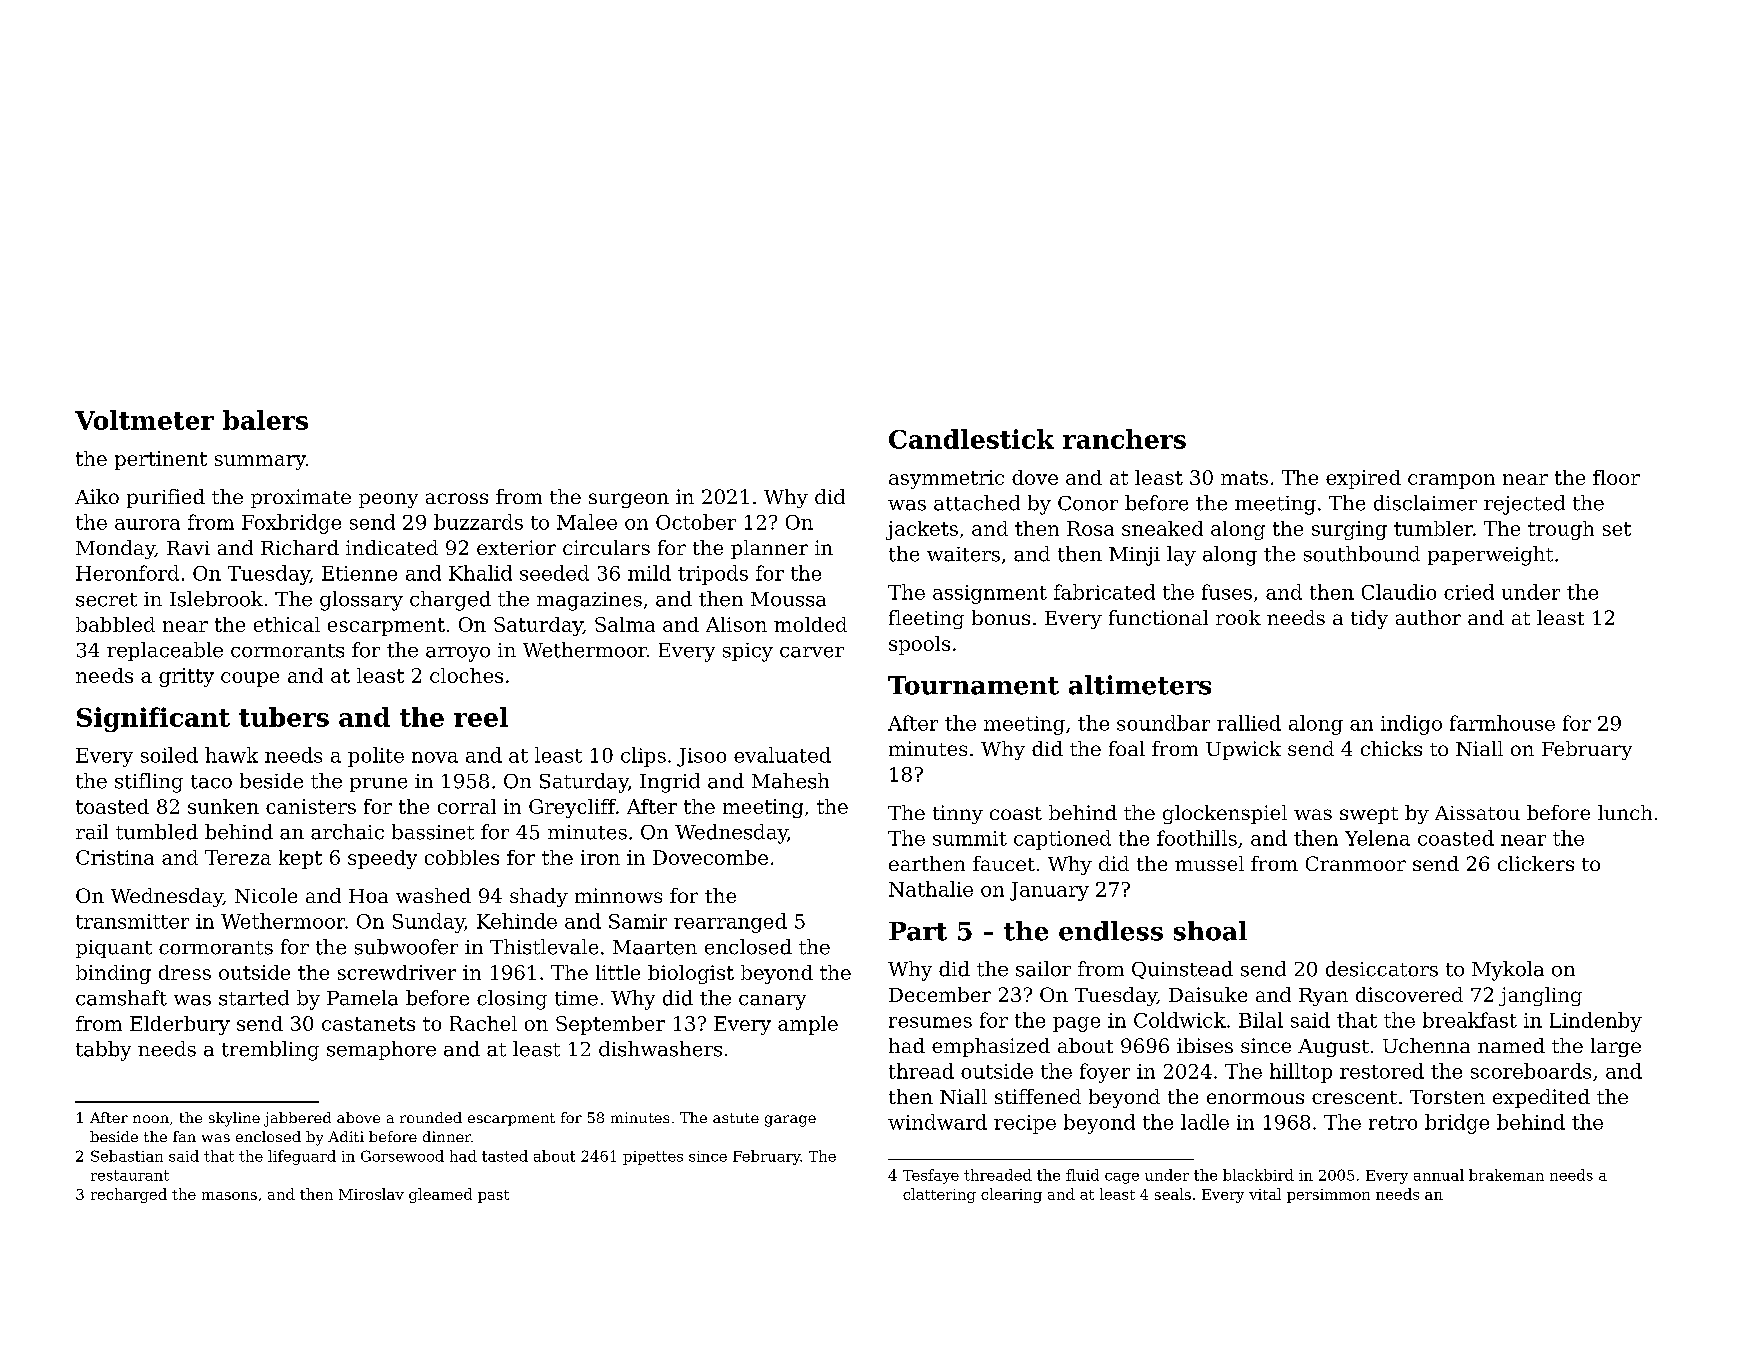  I want to click on reel, so click(481, 717).
